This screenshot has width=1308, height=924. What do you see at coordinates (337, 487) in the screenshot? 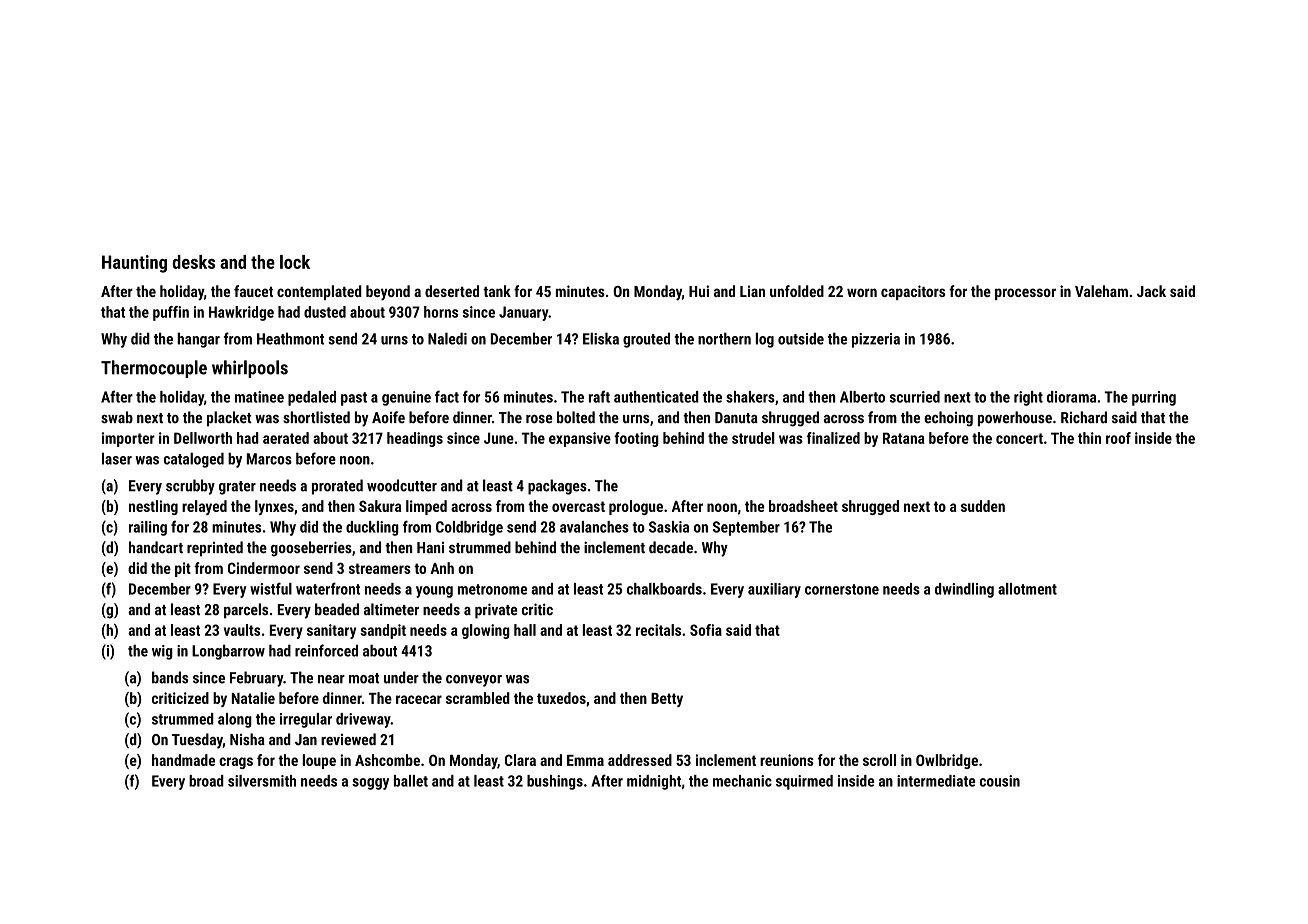
I see `prorated` at bounding box center [337, 487].
